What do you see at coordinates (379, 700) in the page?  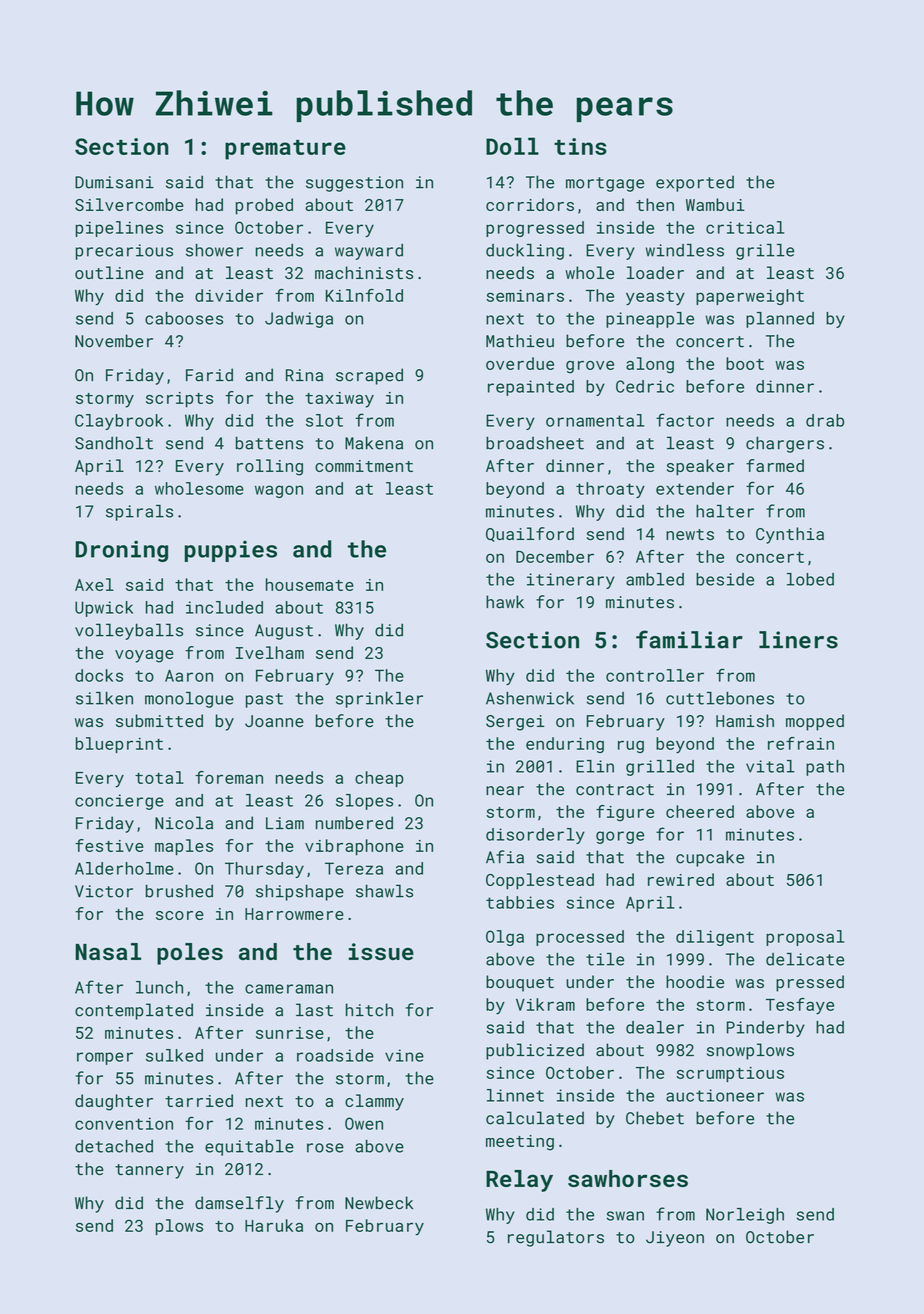 I see `sprinkler` at bounding box center [379, 700].
